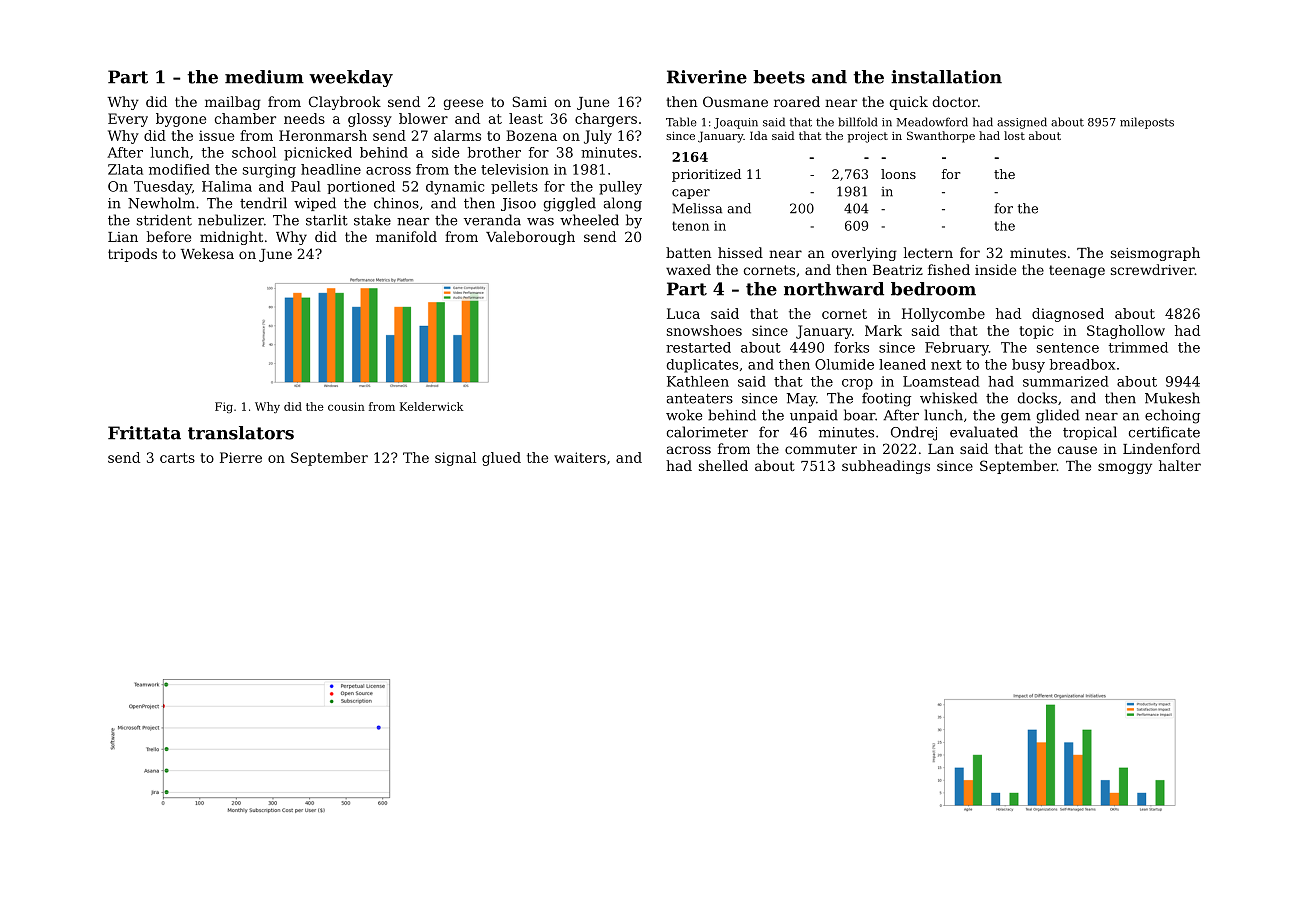  I want to click on tendril, so click(263, 203).
